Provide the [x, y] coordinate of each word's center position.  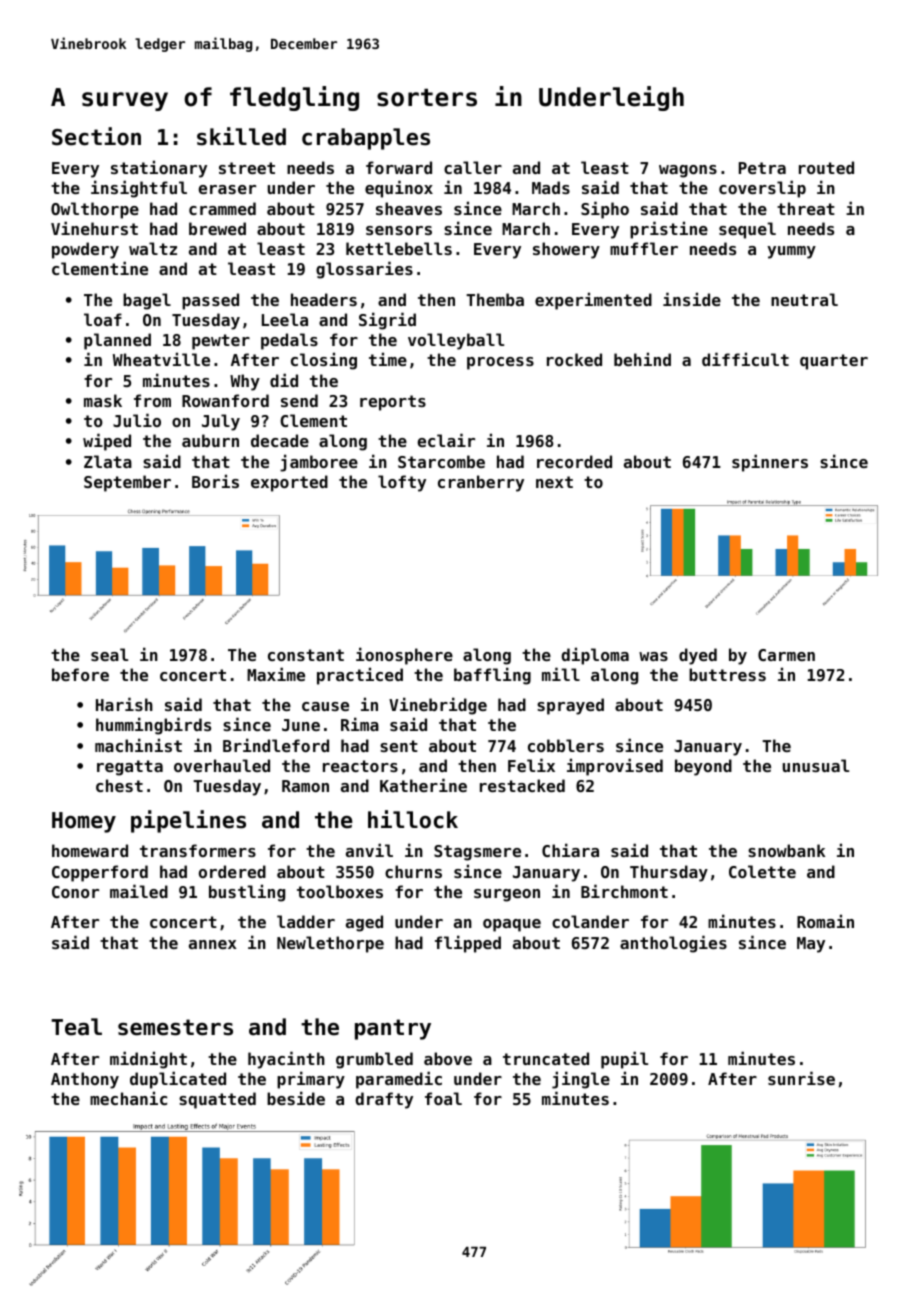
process [500, 363]
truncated [546, 1058]
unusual [816, 765]
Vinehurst [94, 228]
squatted [217, 1100]
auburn [210, 440]
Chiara [570, 850]
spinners [770, 463]
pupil [624, 1060]
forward [399, 167]
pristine [669, 230]
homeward [90, 850]
